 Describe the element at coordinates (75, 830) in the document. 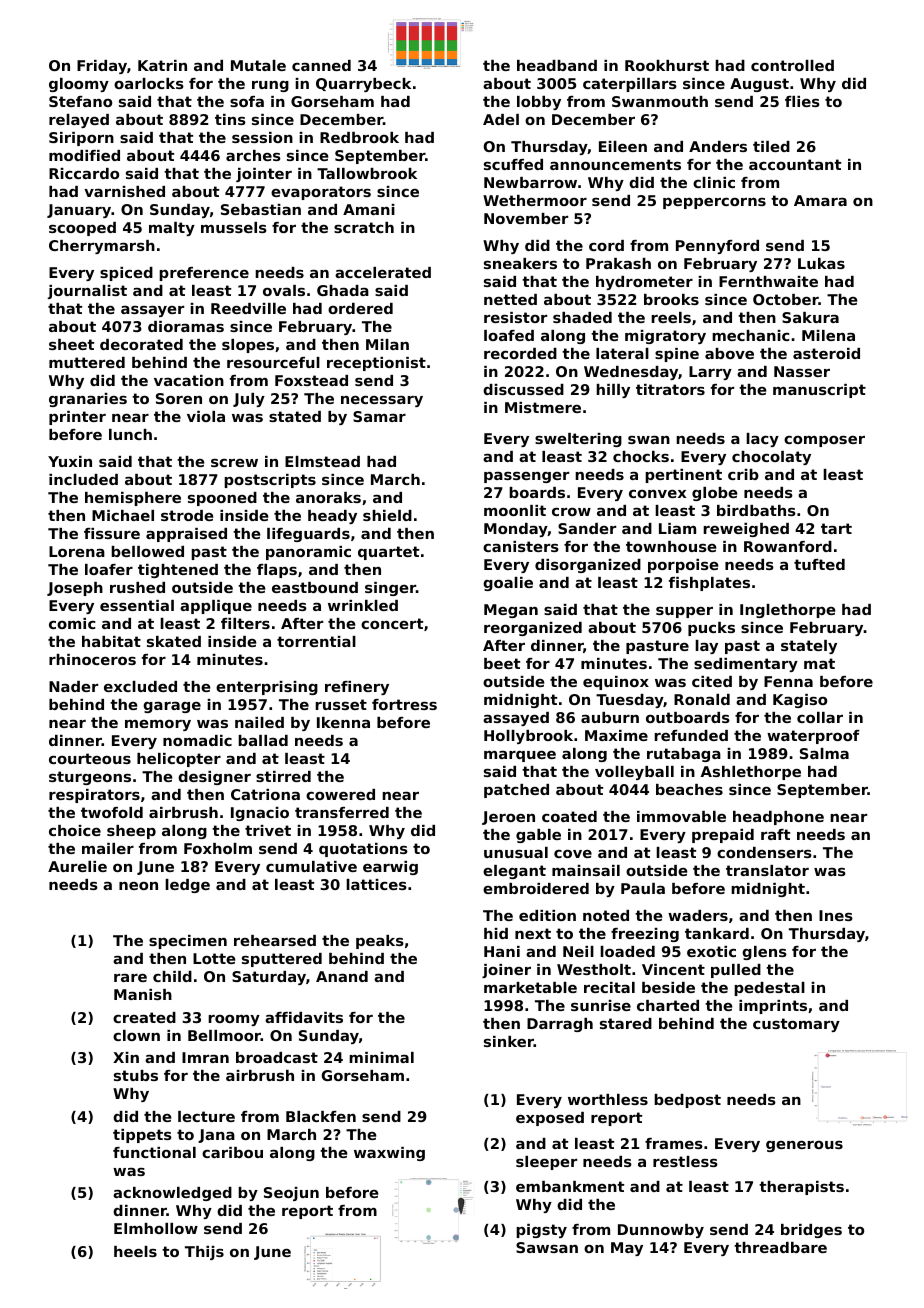

I see `choice` at that location.
